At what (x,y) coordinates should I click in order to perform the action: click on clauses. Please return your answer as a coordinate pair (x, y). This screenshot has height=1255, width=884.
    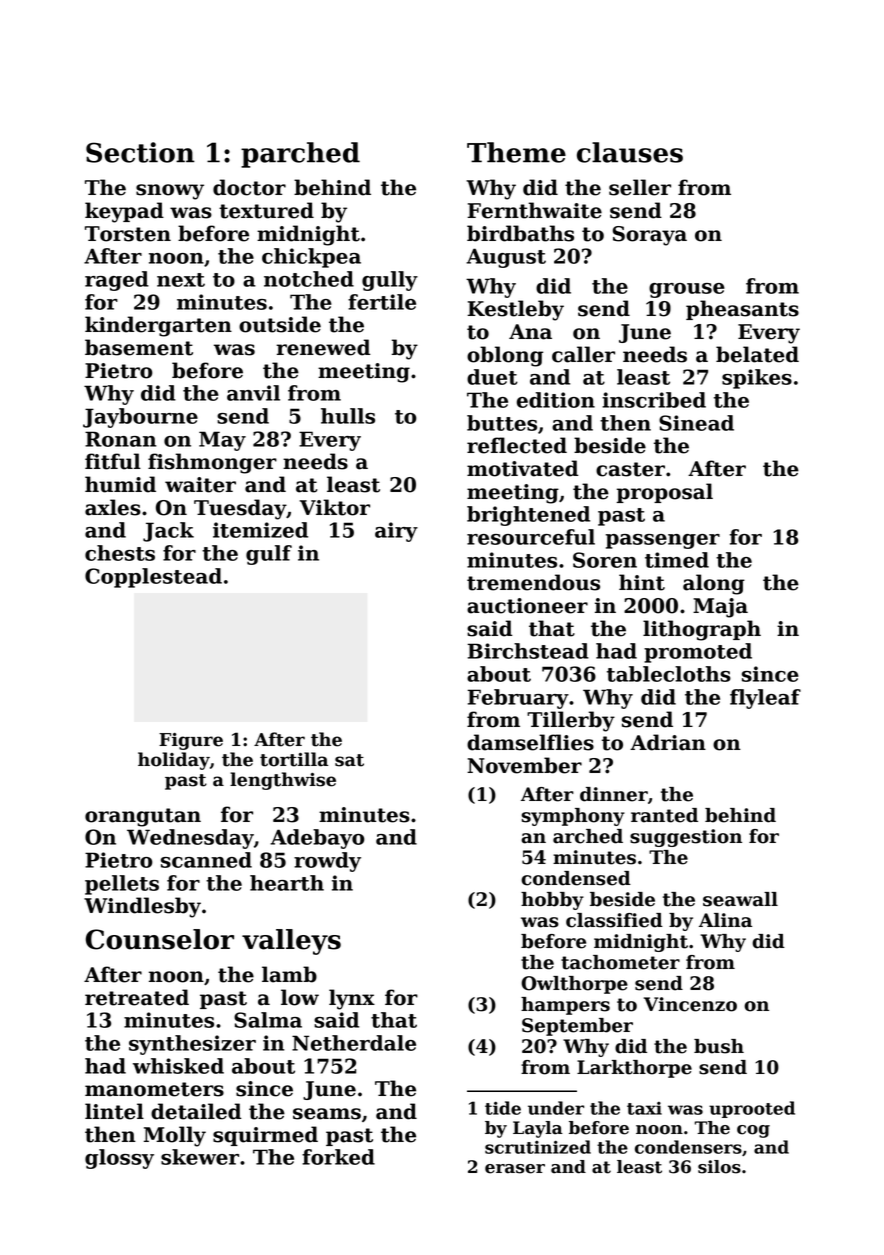
    Looking at the image, I should click on (630, 152).
